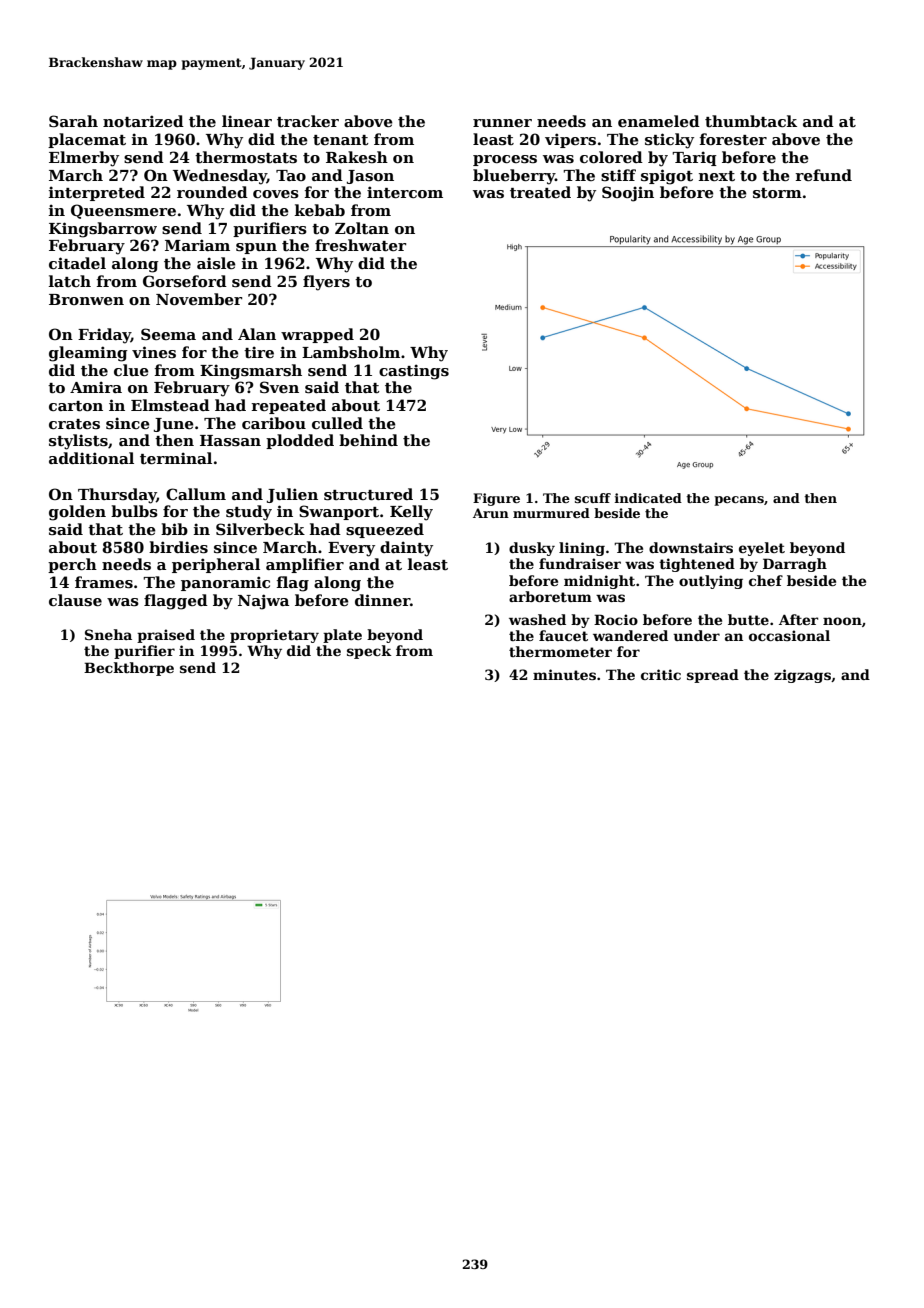 The image size is (924, 1308). Describe the element at coordinates (166, 636) in the screenshot. I see `praised` at that location.
